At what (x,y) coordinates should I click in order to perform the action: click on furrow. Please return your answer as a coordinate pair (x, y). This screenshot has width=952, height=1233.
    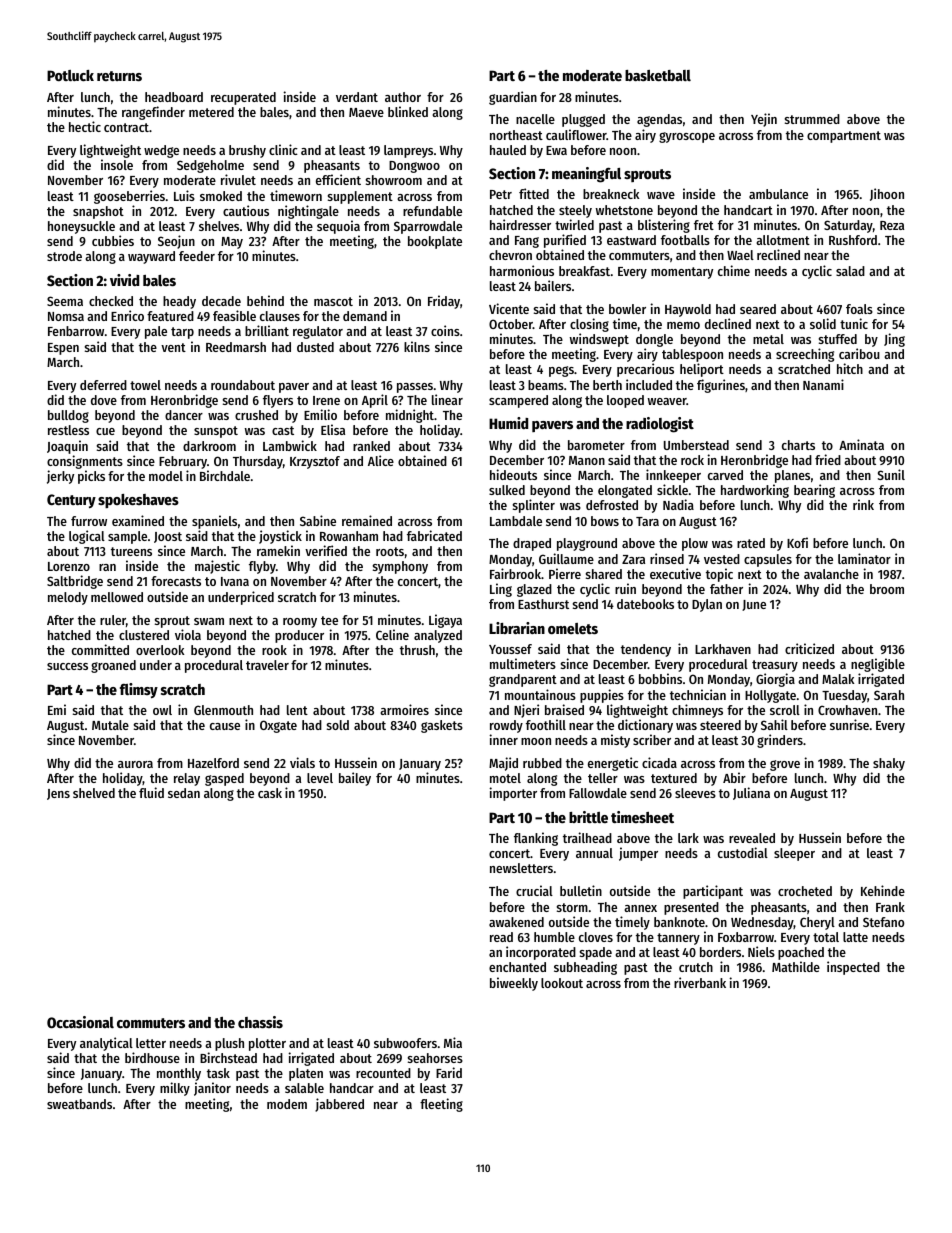
    Looking at the image, I should click on (89, 521).
